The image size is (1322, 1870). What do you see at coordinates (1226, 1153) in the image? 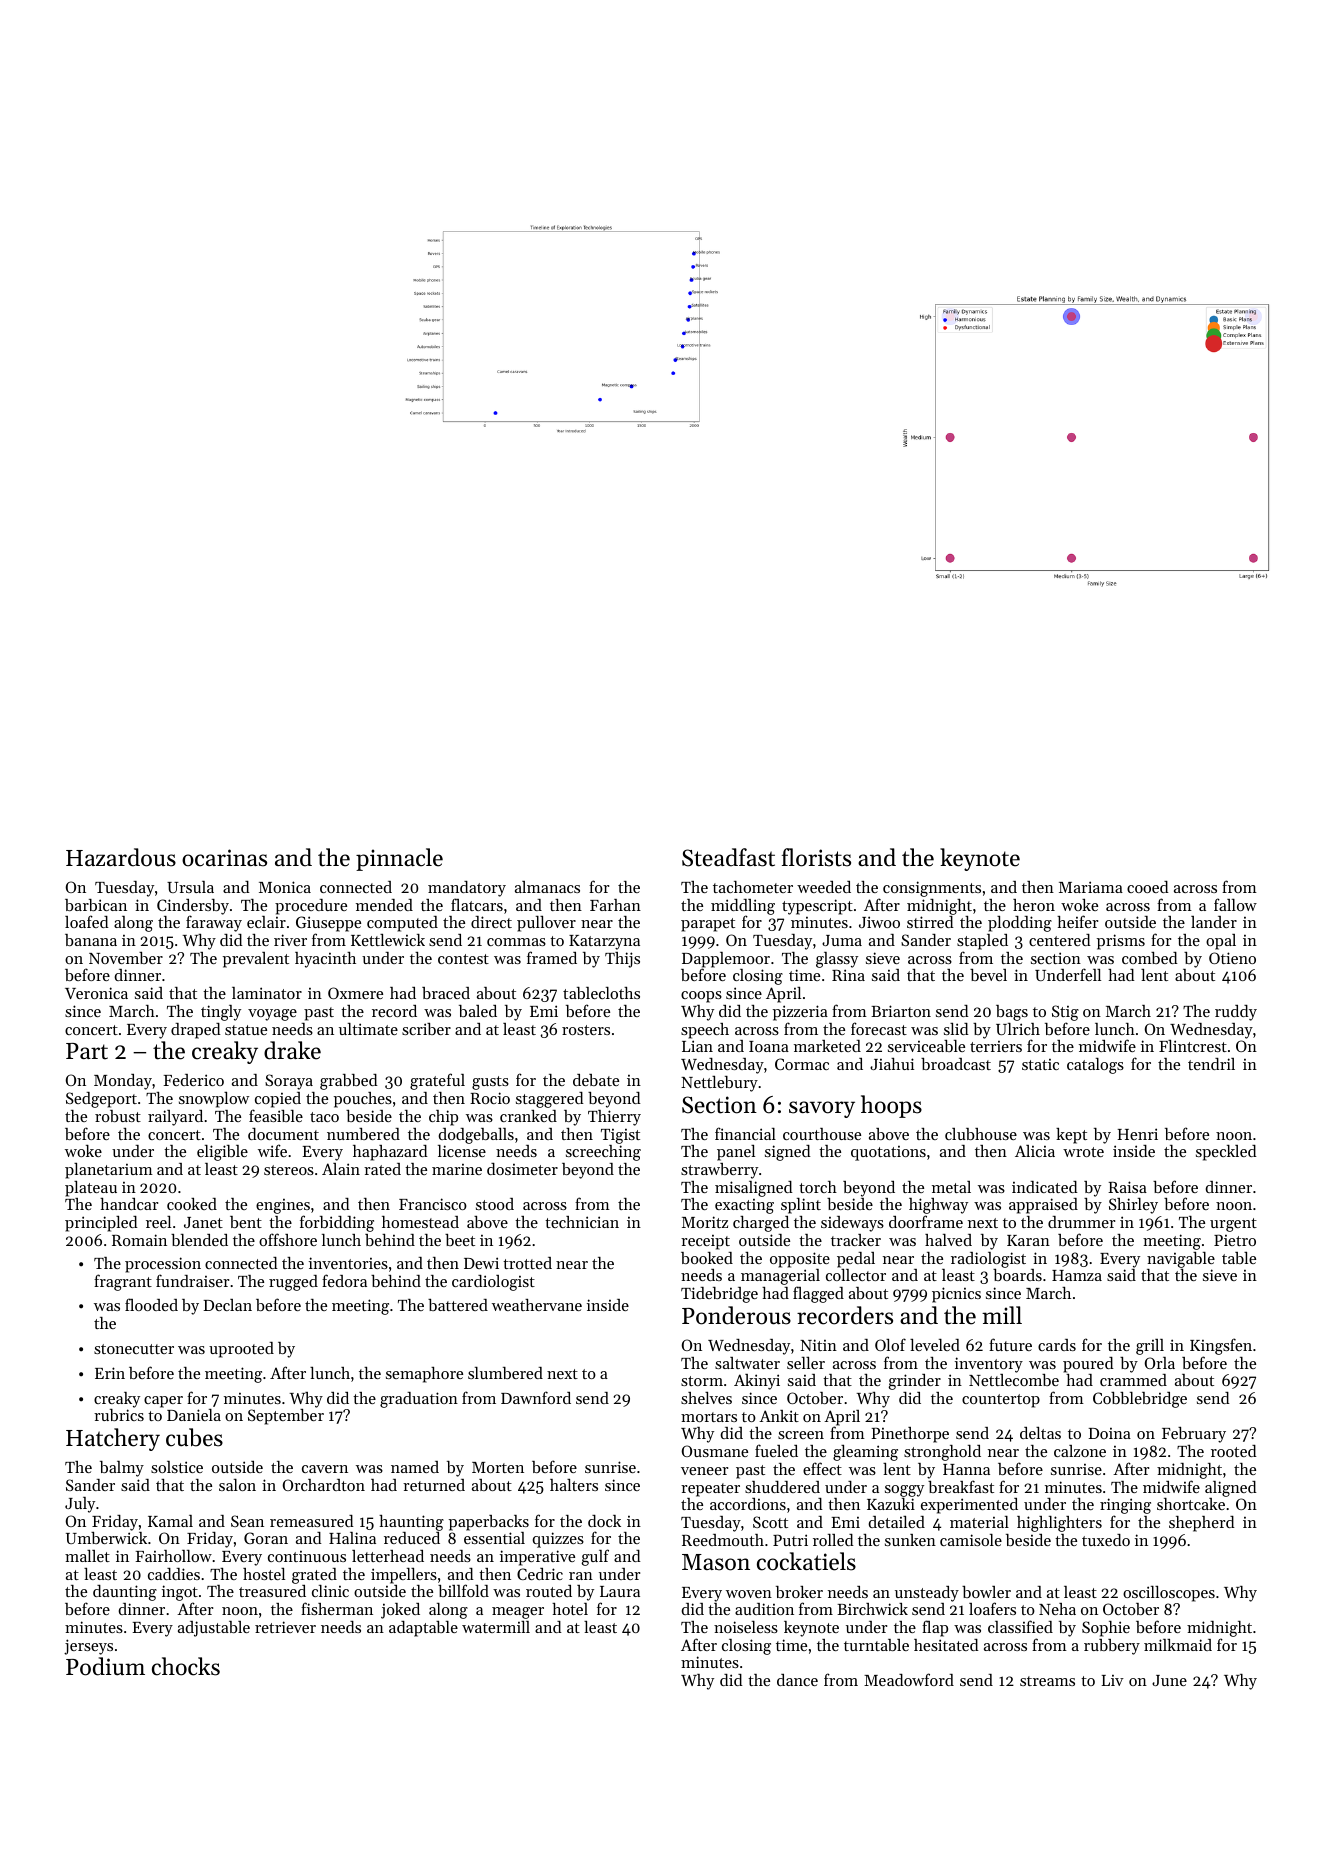
I see `speckled` at bounding box center [1226, 1153].
